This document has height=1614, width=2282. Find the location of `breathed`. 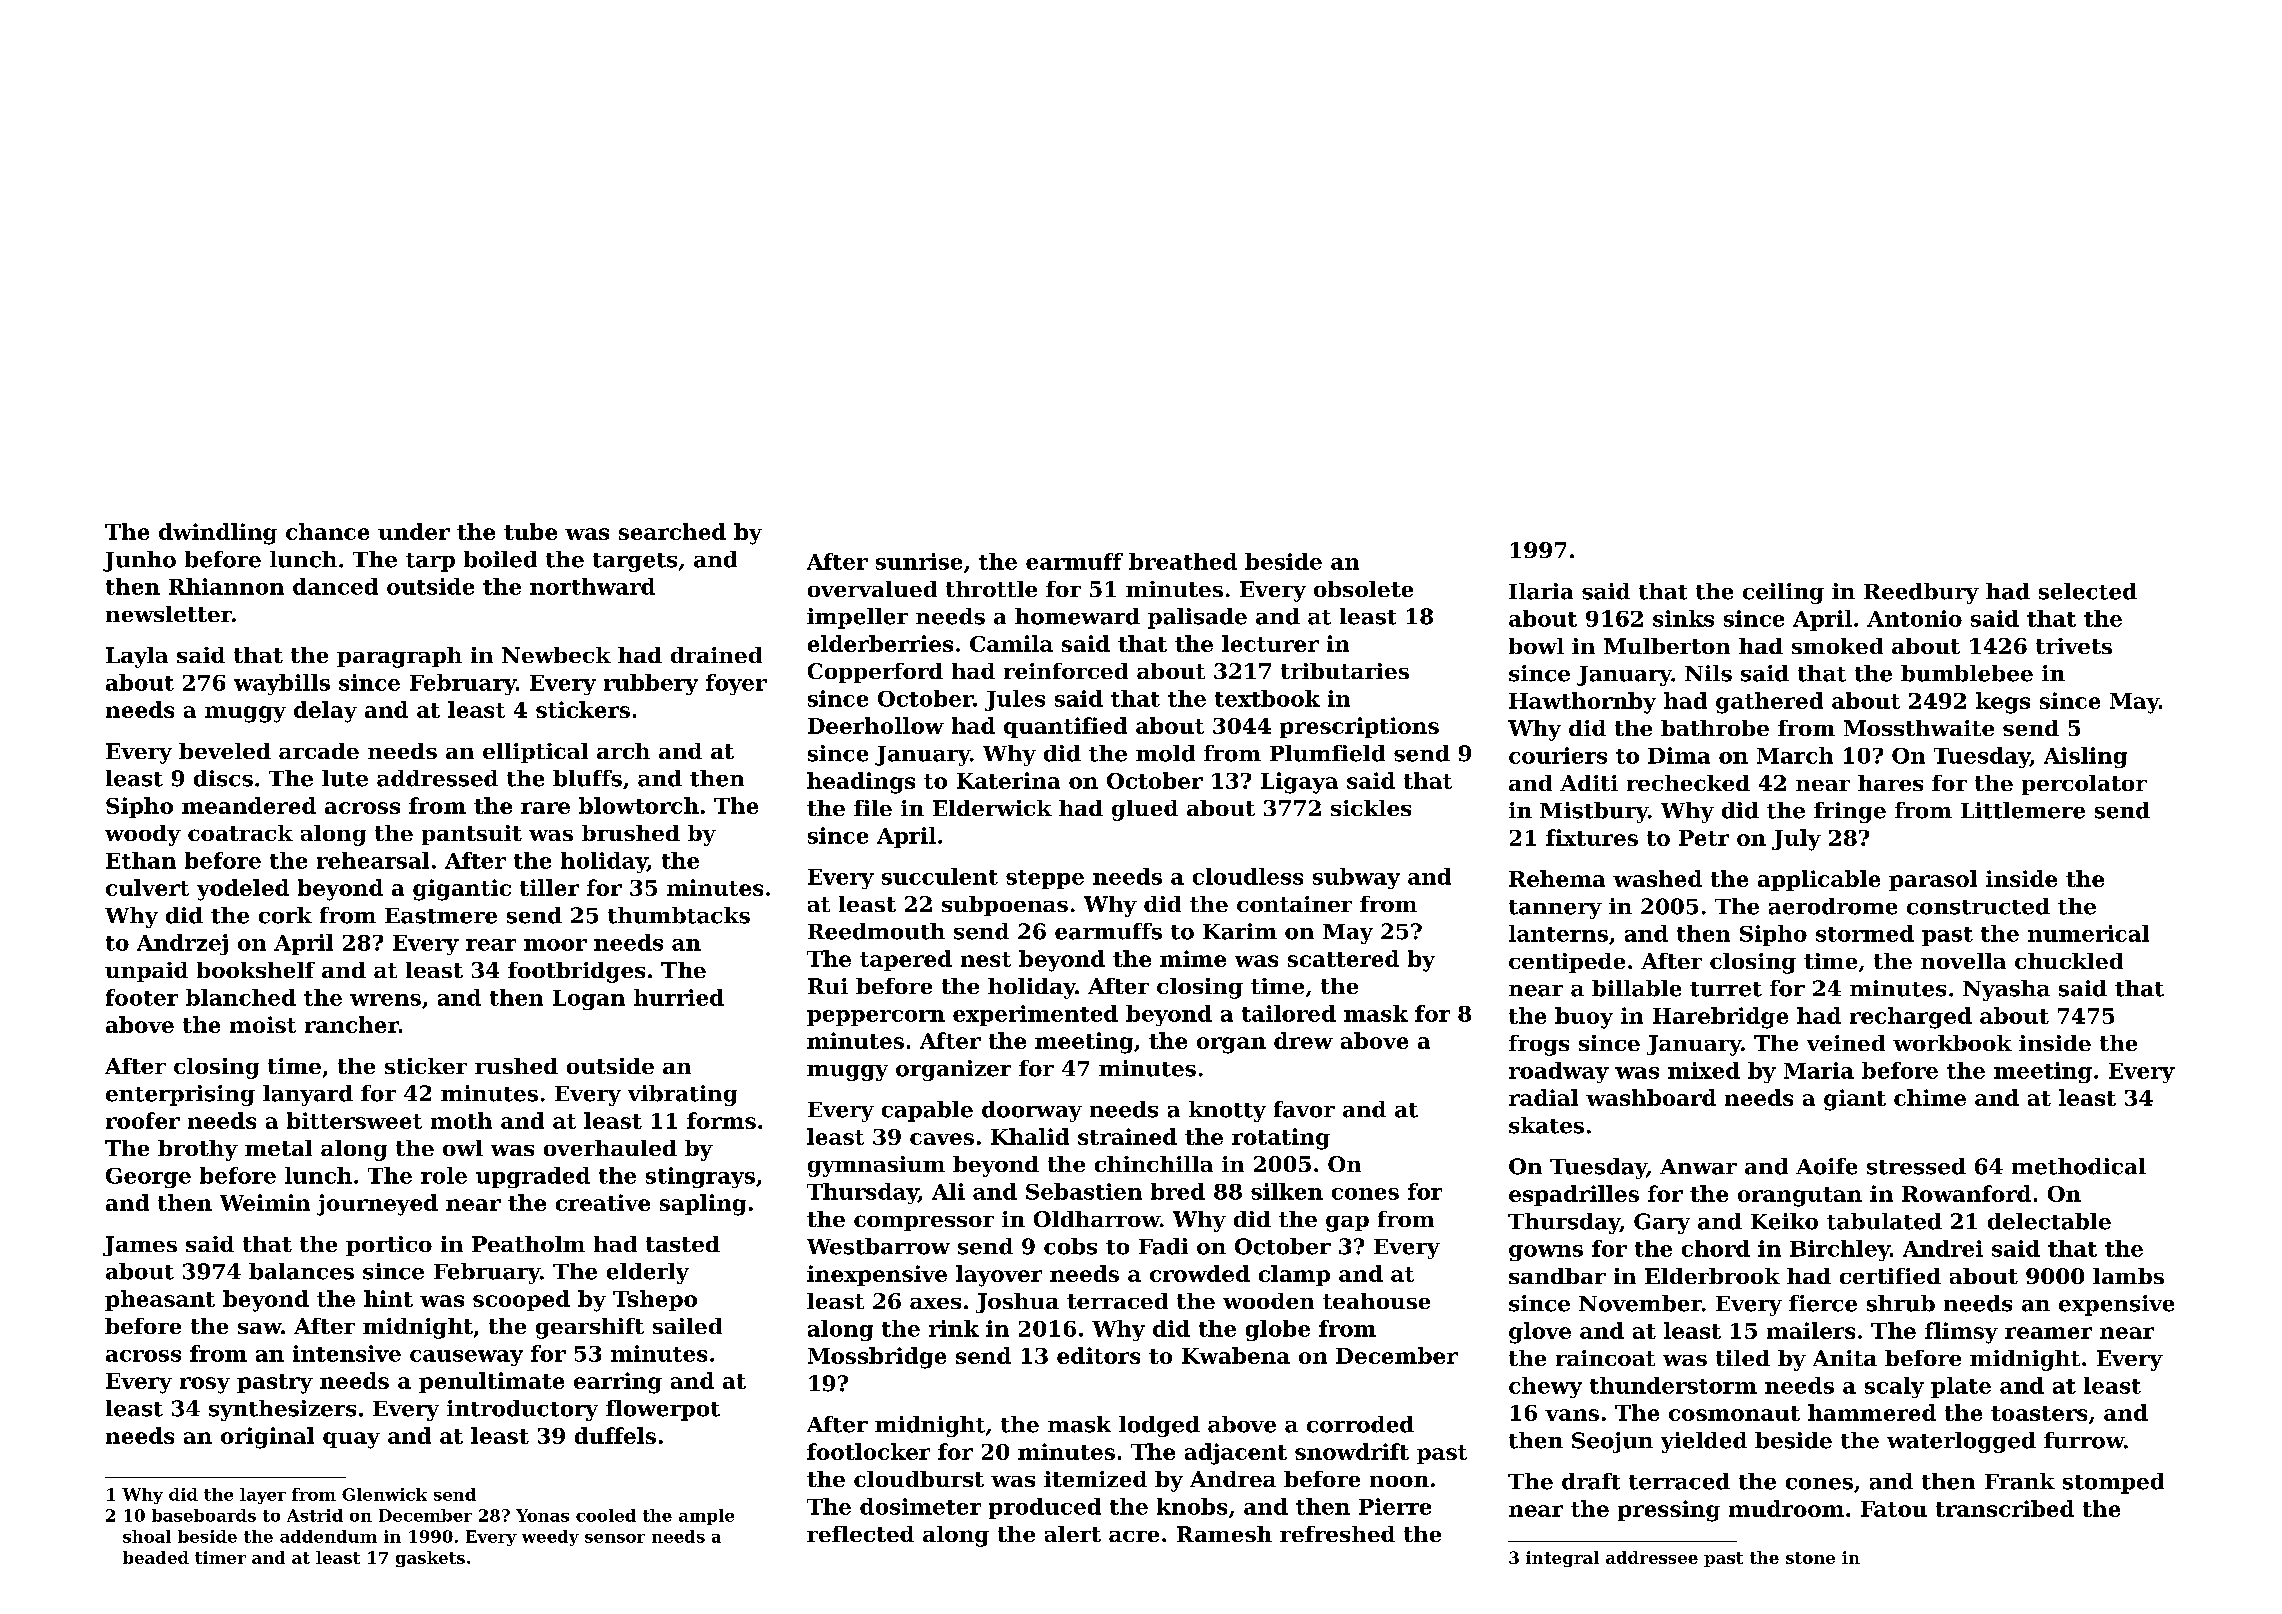

breathed is located at coordinates (1183, 561).
